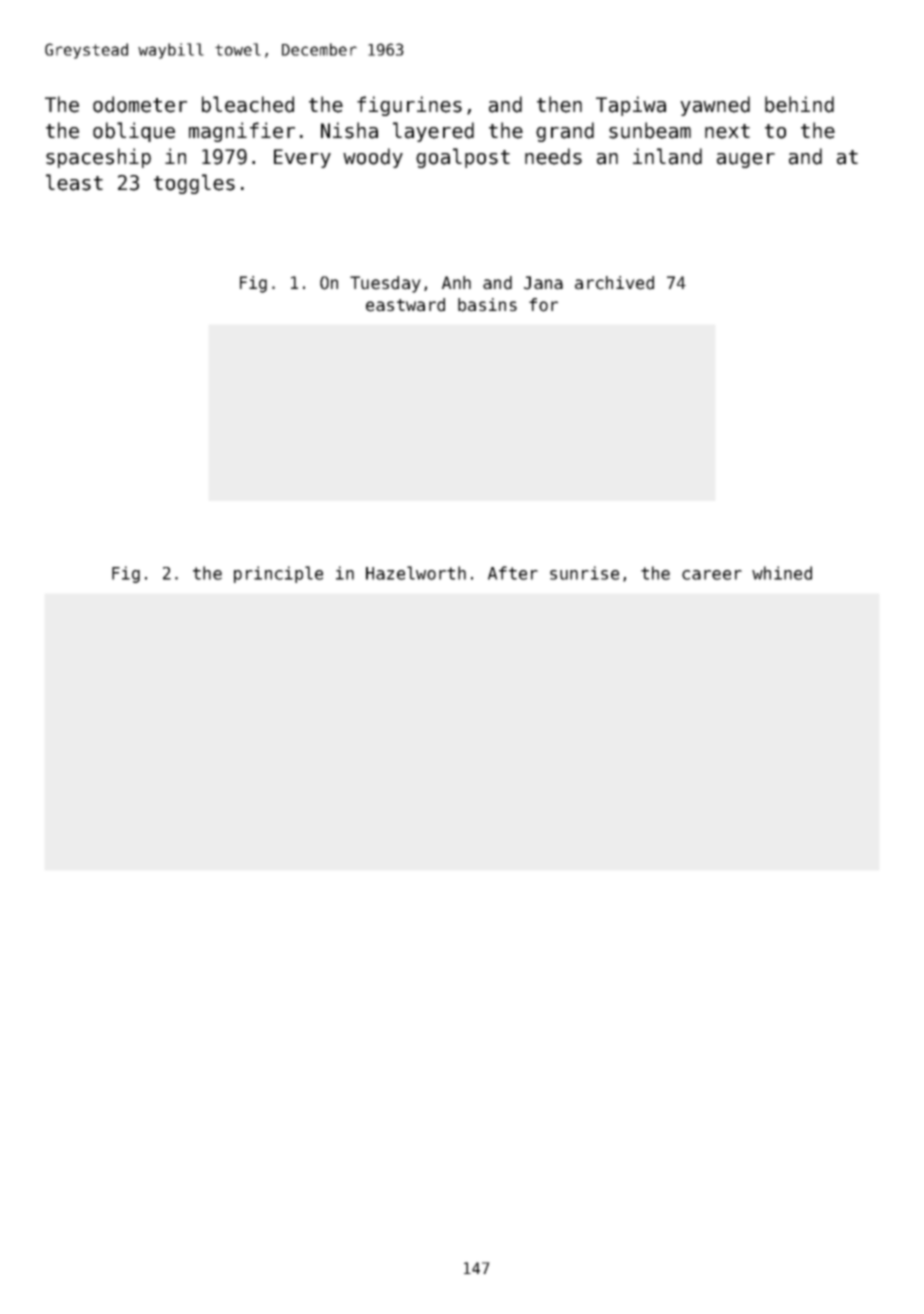 The image size is (924, 1314). I want to click on auger, so click(746, 160).
